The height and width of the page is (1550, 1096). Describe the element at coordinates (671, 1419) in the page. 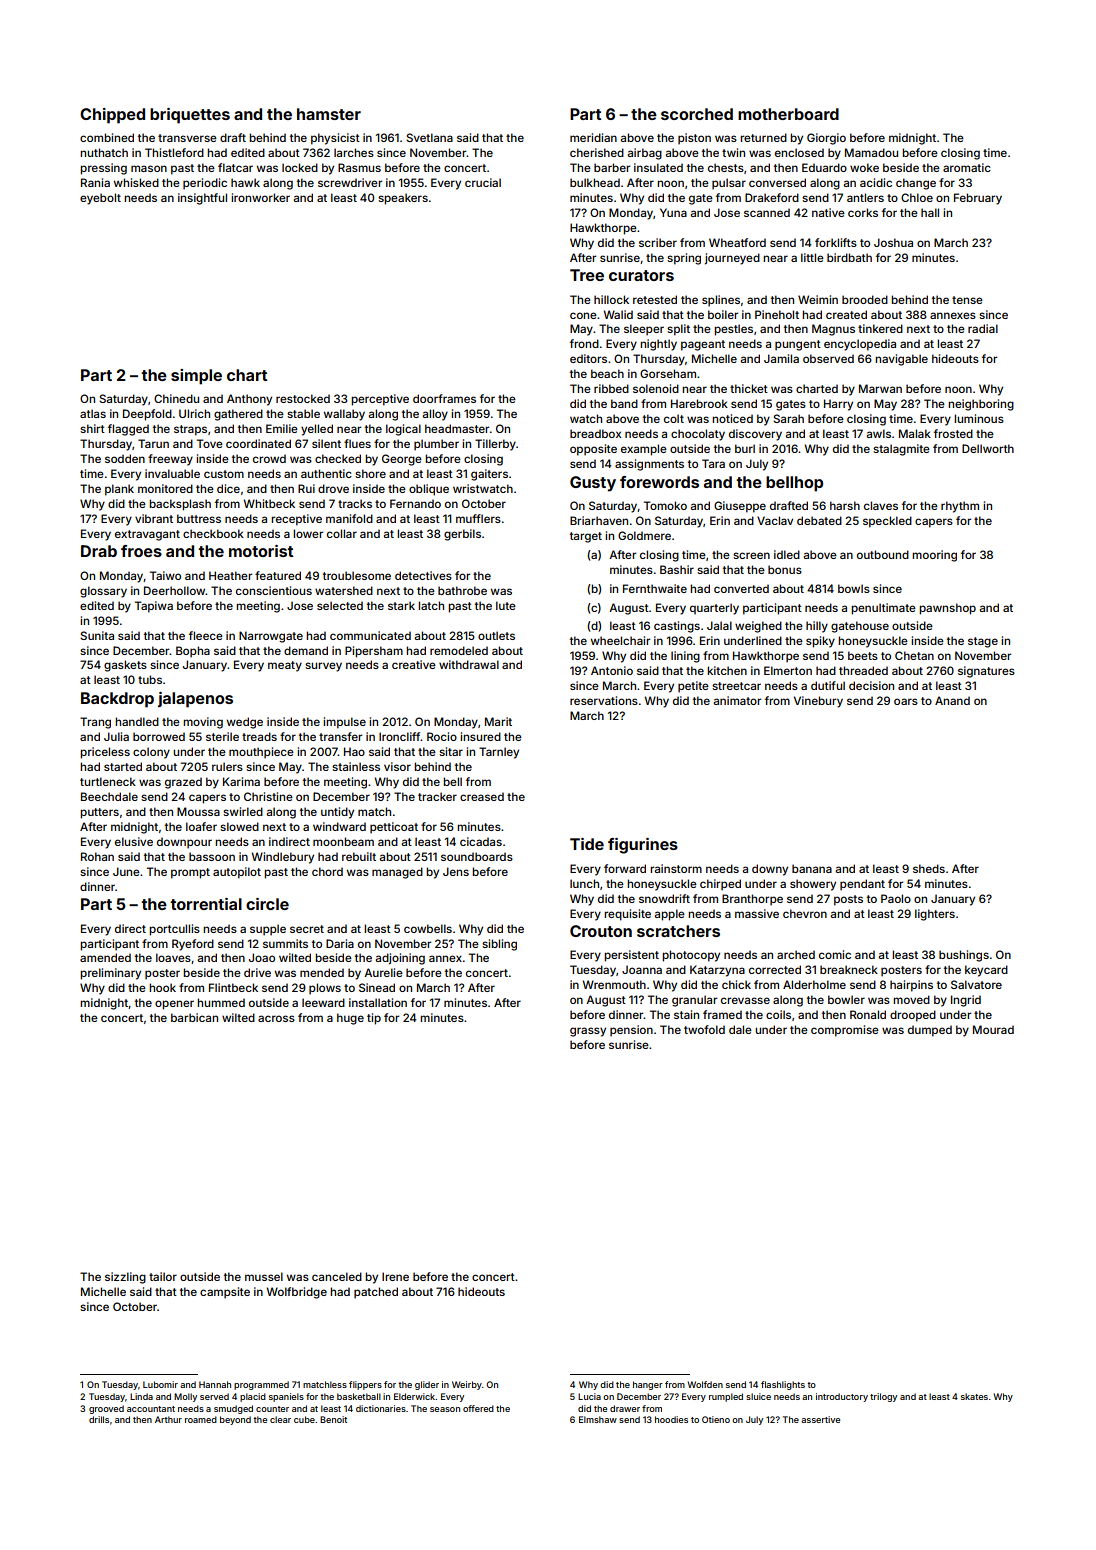

I see `hoodies` at that location.
